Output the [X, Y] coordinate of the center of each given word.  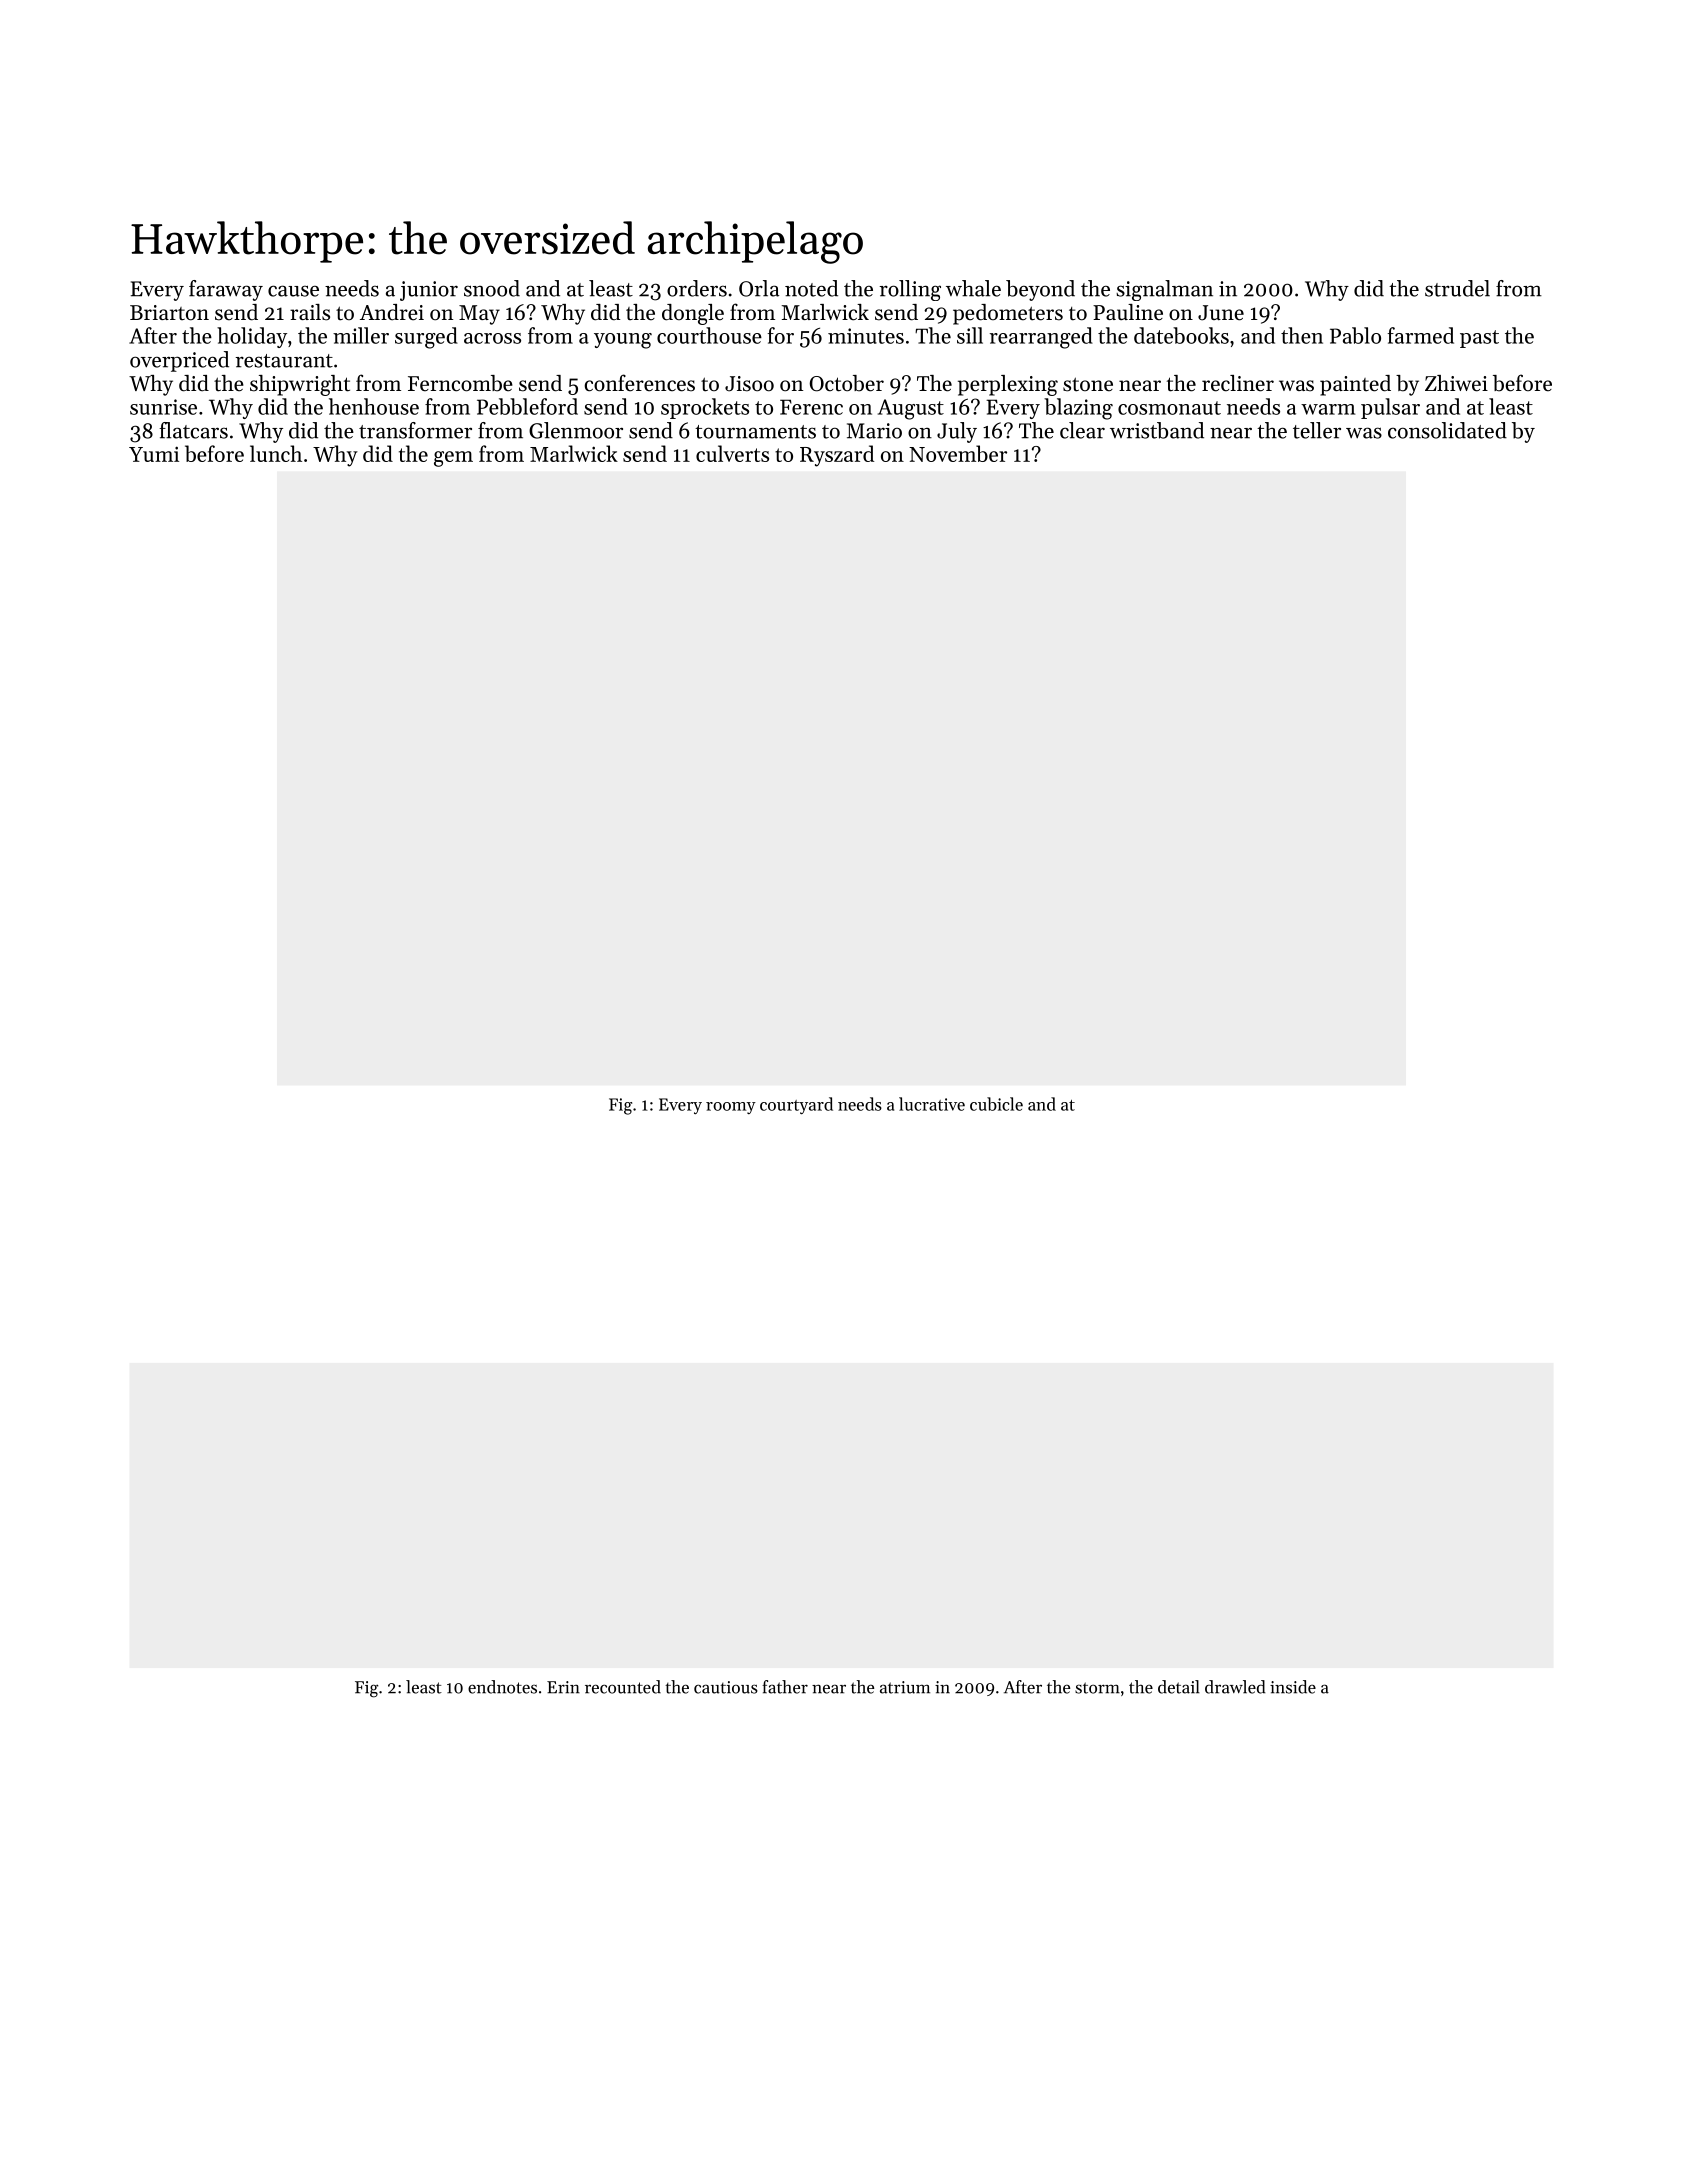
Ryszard [837, 456]
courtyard [796, 1105]
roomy [731, 1108]
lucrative [932, 1104]
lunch [276, 453]
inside [1293, 1687]
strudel [1457, 288]
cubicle [996, 1104]
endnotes [502, 1687]
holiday [252, 337]
